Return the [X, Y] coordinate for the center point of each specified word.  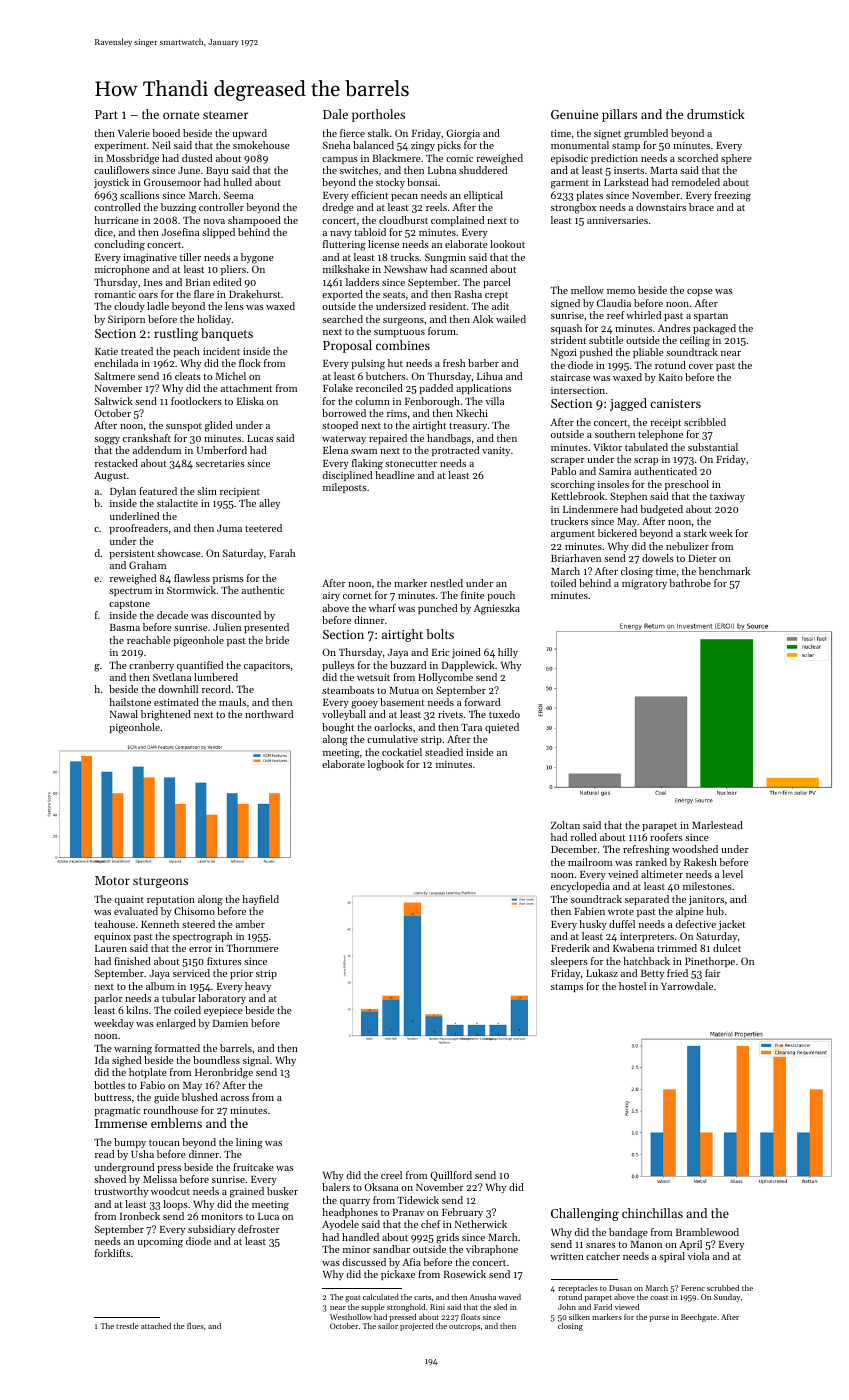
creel [391, 1175]
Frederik [570, 948]
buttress [112, 1097]
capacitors [267, 666]
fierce [352, 133]
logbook [386, 765]
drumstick [716, 114]
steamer [226, 115]
